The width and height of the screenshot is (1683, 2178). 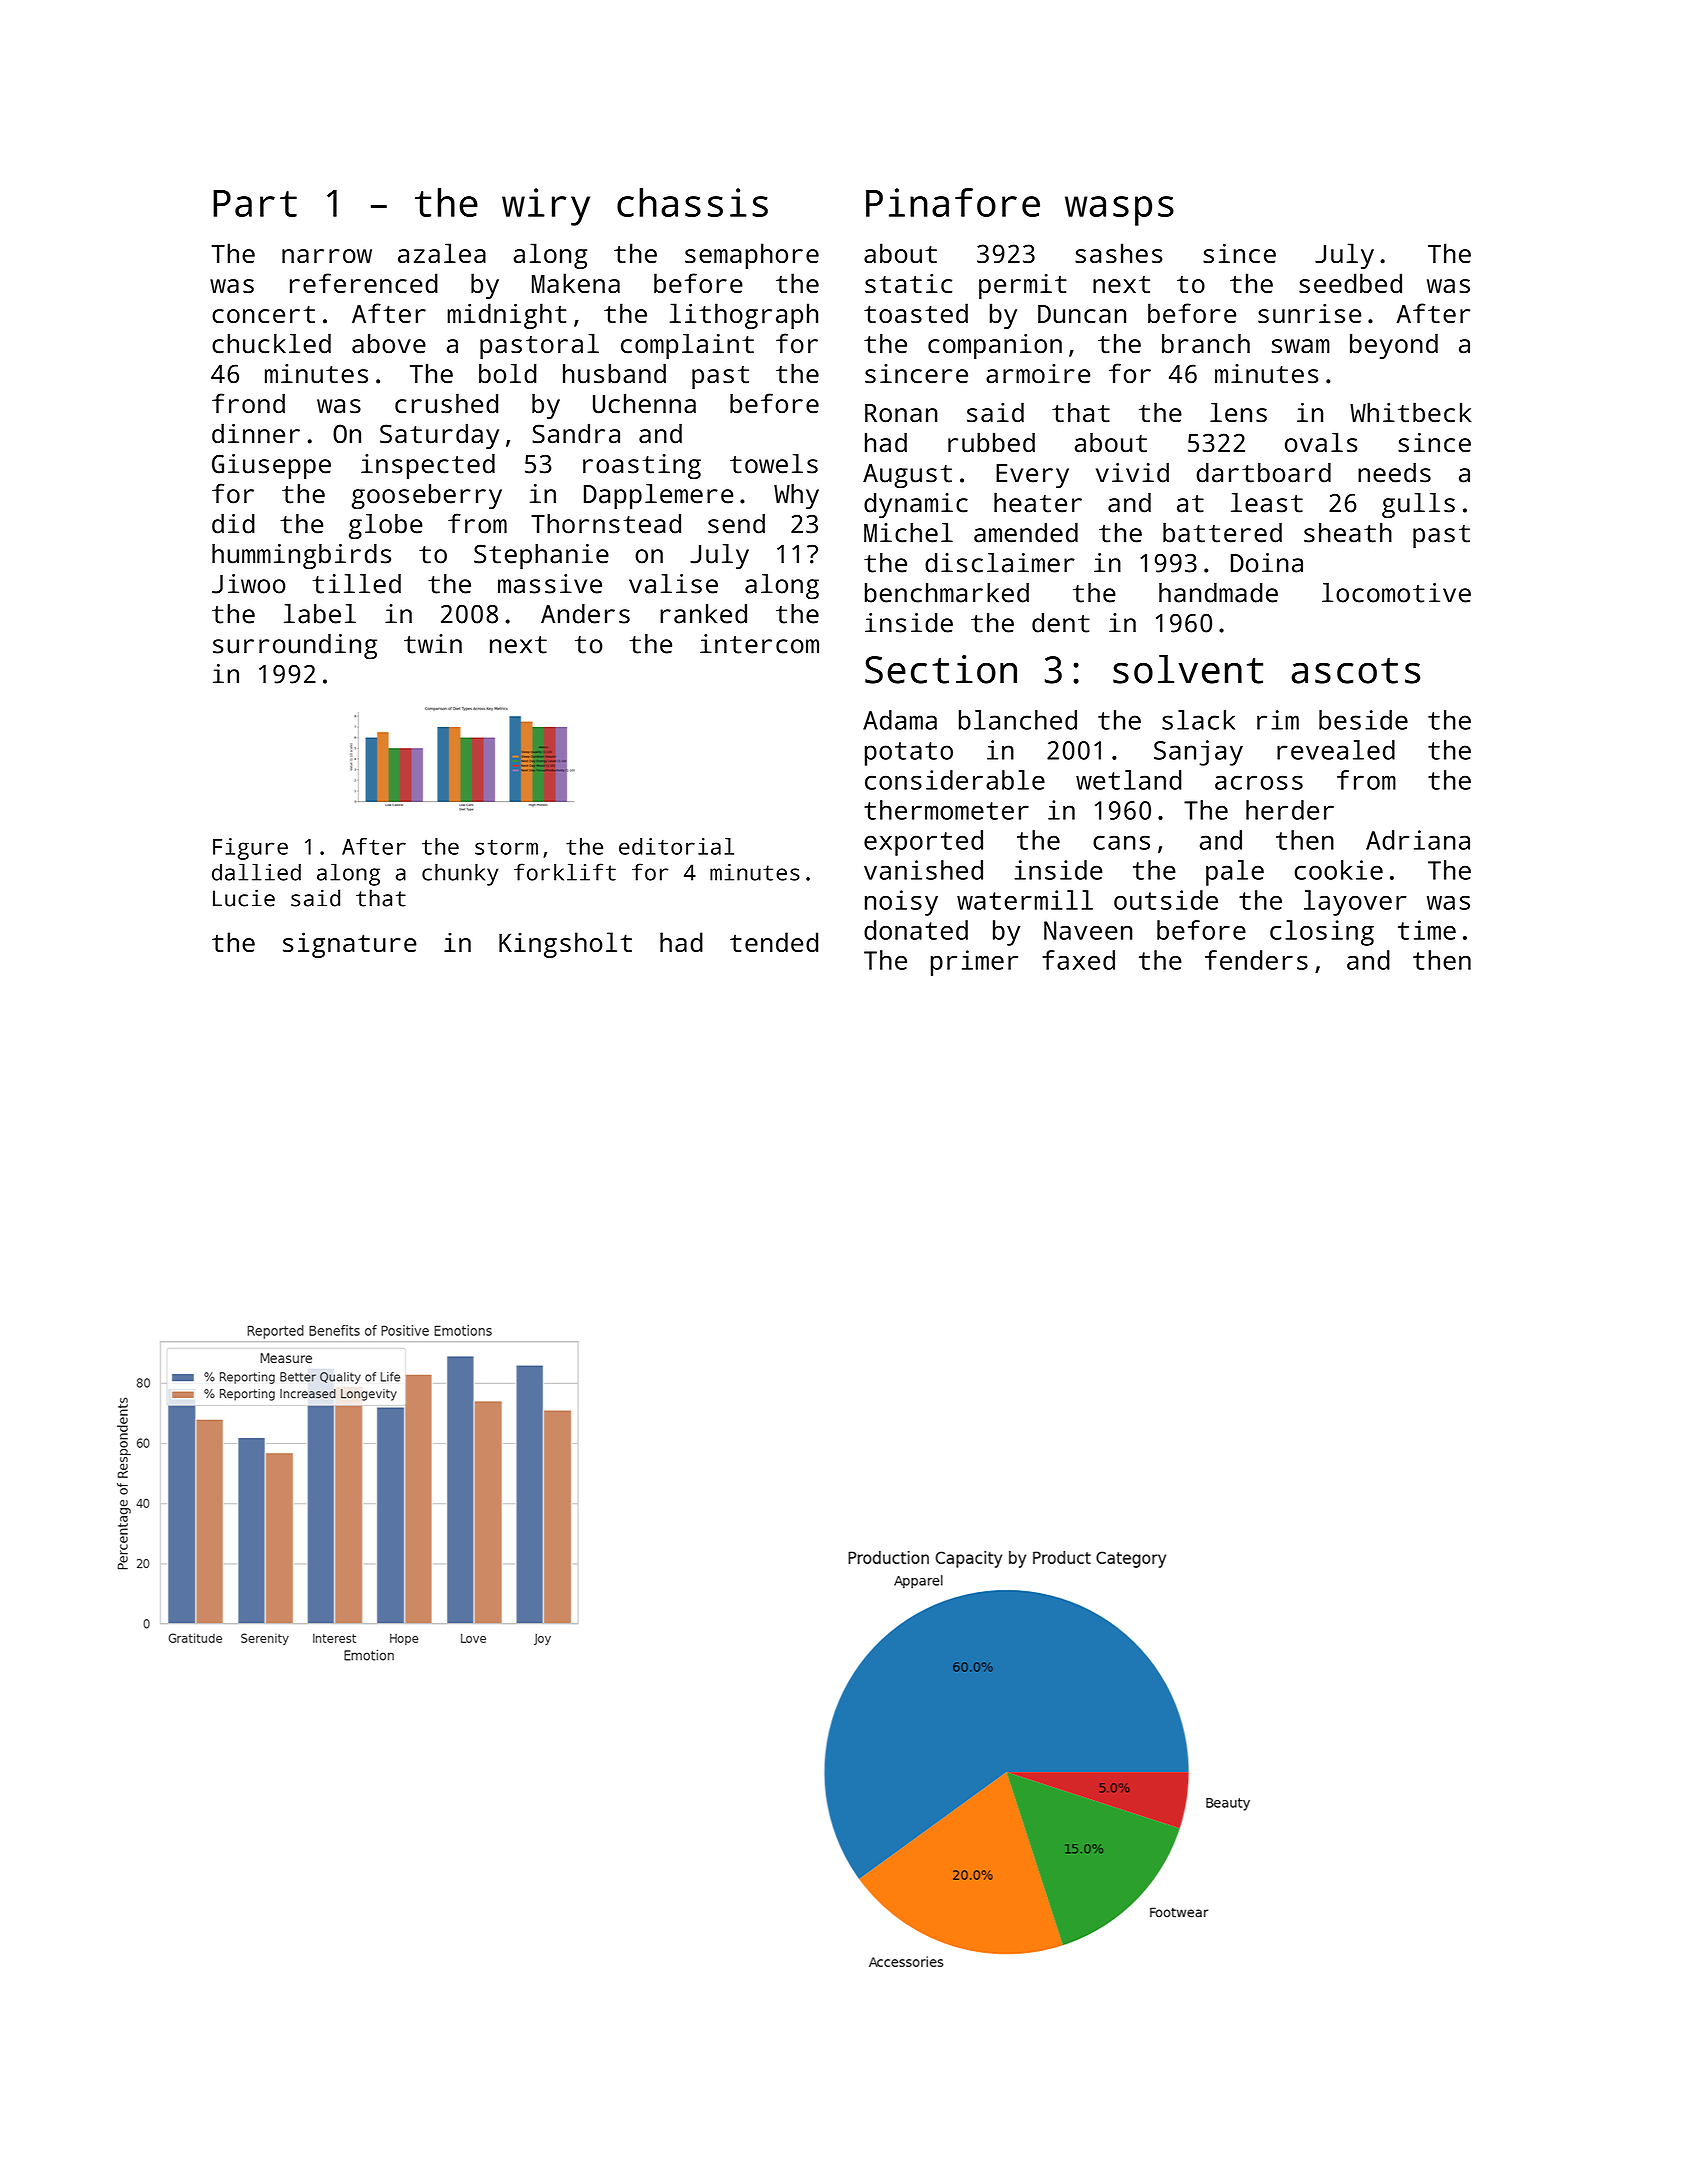 I want to click on send, so click(x=736, y=524).
